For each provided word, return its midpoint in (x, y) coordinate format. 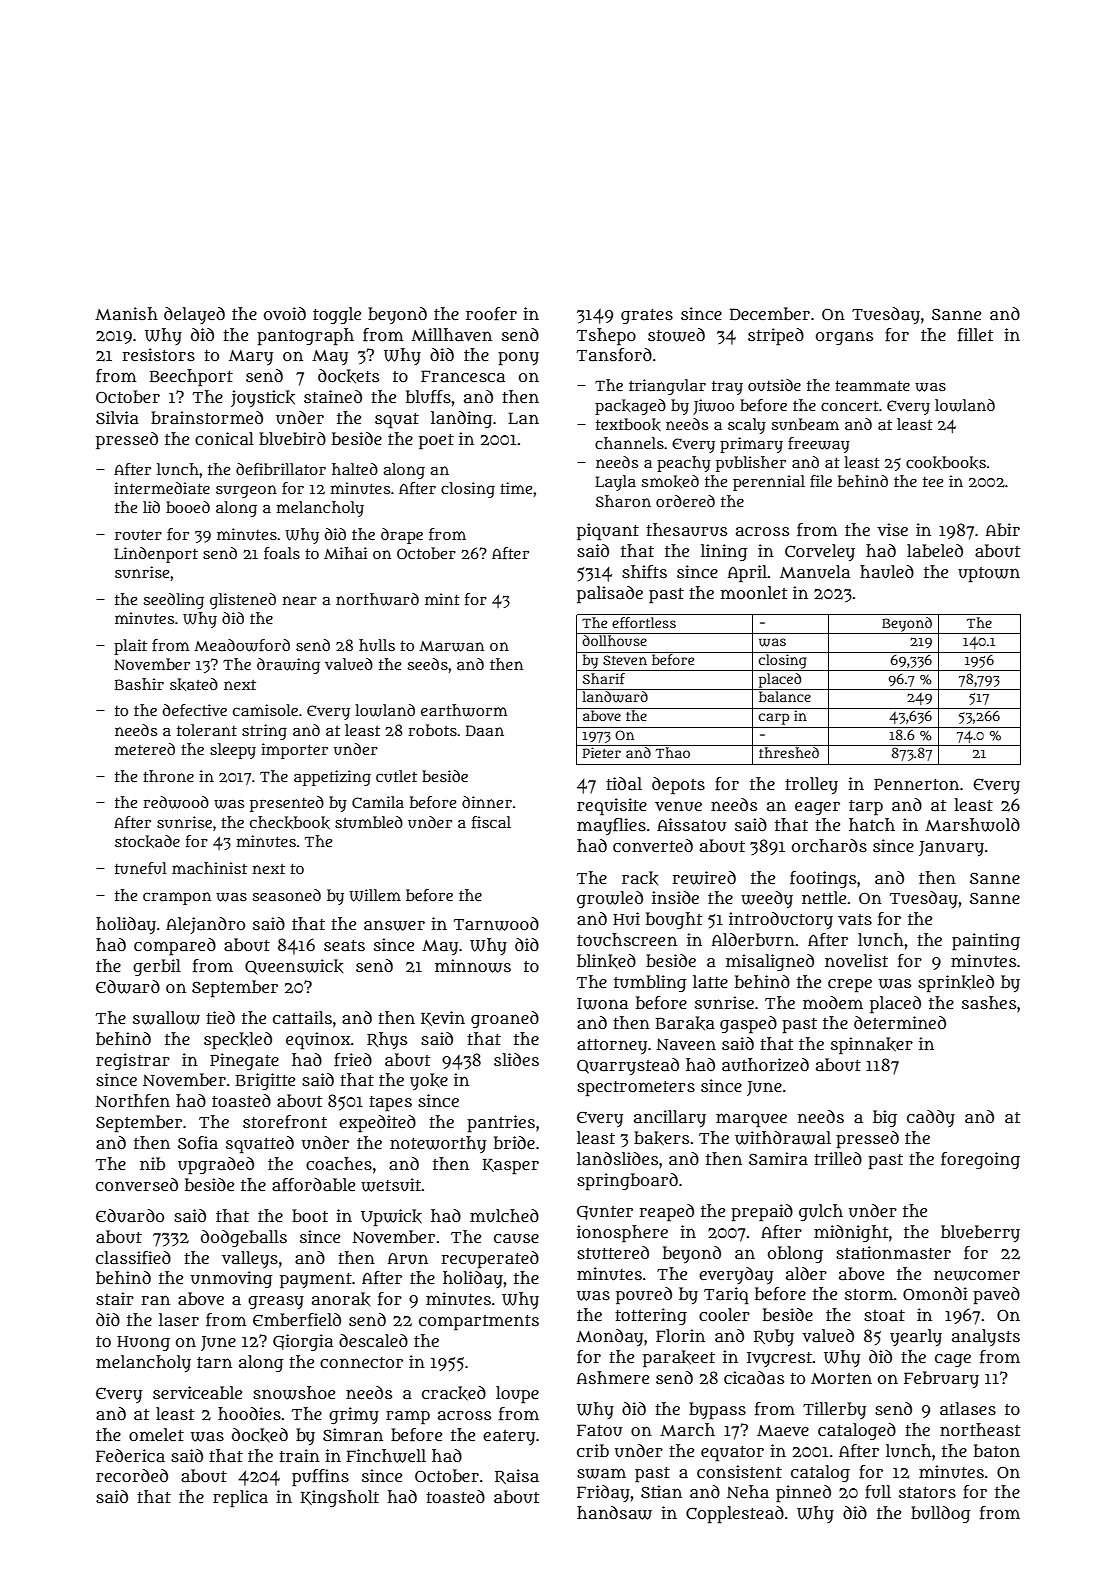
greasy (276, 1302)
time (516, 488)
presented (287, 804)
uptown (989, 575)
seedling (173, 601)
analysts (986, 1337)
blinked (606, 961)
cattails (302, 1017)
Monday (609, 1337)
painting (986, 942)
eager (817, 808)
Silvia (117, 417)
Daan (485, 730)
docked (260, 1435)
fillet (976, 335)
